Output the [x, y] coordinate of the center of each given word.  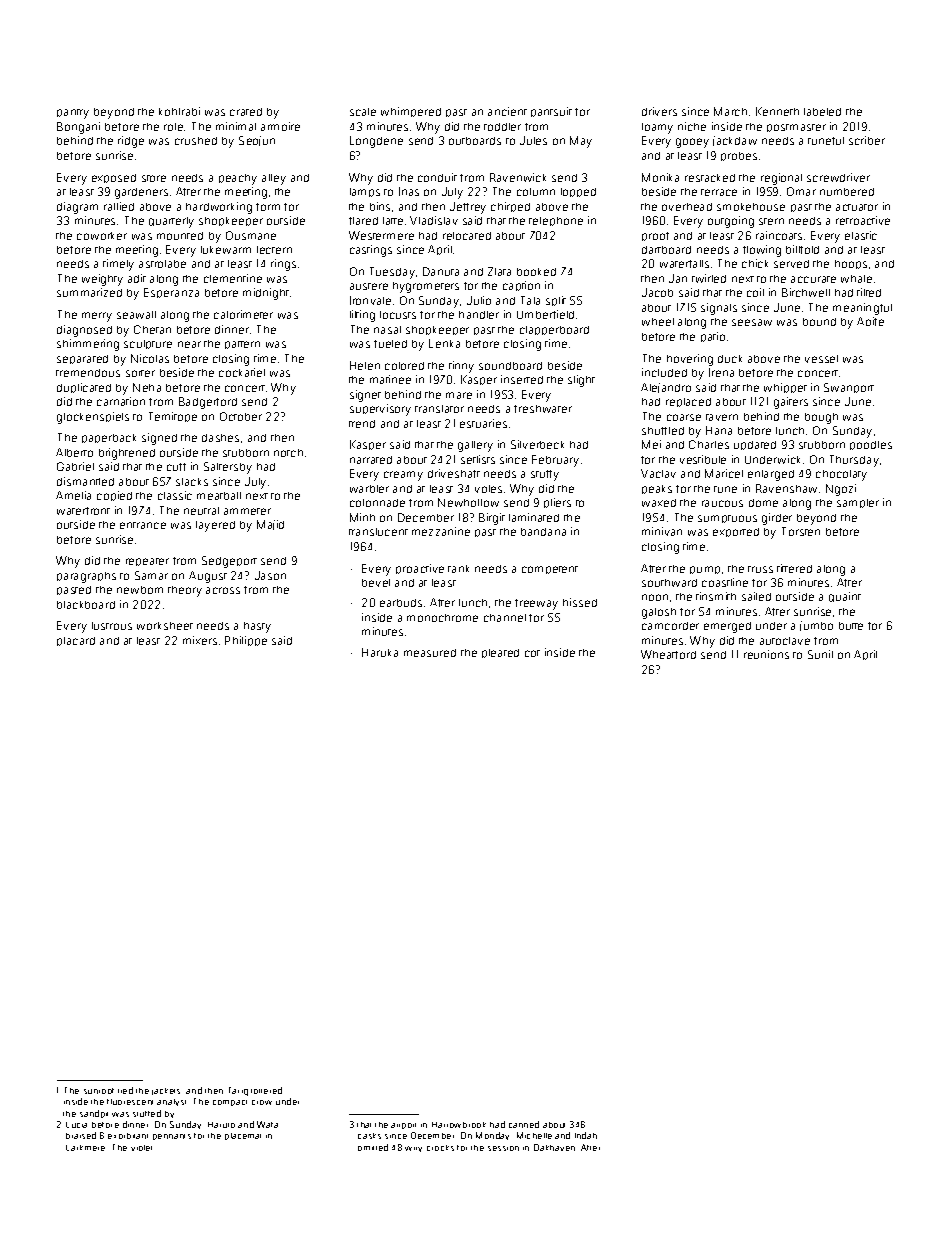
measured [430, 653]
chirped [510, 207]
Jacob [657, 292]
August [208, 577]
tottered [266, 1090]
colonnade [377, 503]
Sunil [820, 654]
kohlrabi [179, 111]
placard [76, 641]
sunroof [99, 1091]
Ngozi [841, 490]
